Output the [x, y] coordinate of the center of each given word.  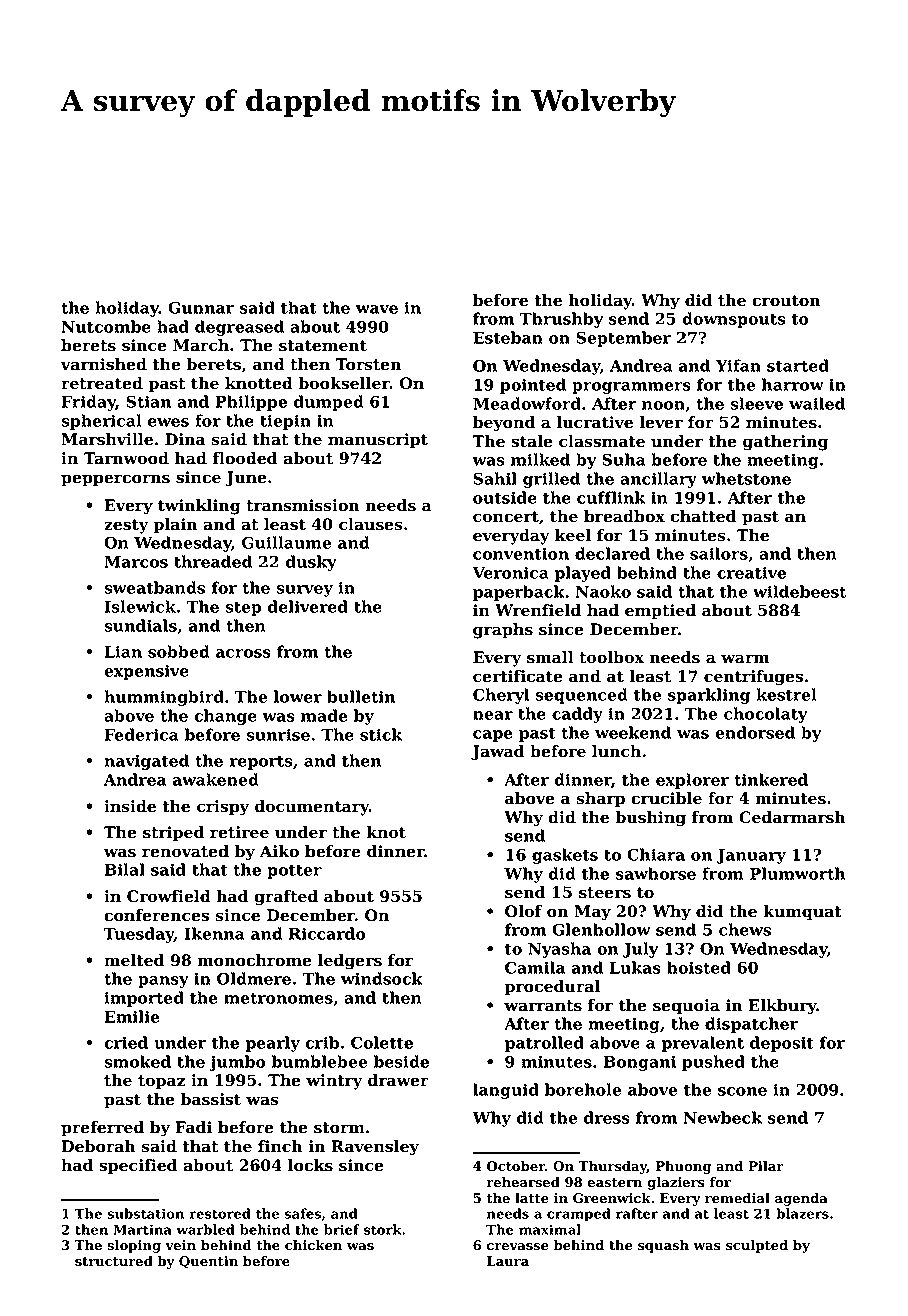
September [623, 339]
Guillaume [286, 542]
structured [114, 1261]
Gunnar [201, 307]
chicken [313, 1245]
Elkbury [783, 1007]
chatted [703, 516]
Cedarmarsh [792, 817]
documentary [312, 808]
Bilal [124, 869]
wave [377, 309]
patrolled [544, 1044]
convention [521, 553]
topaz [161, 1082]
